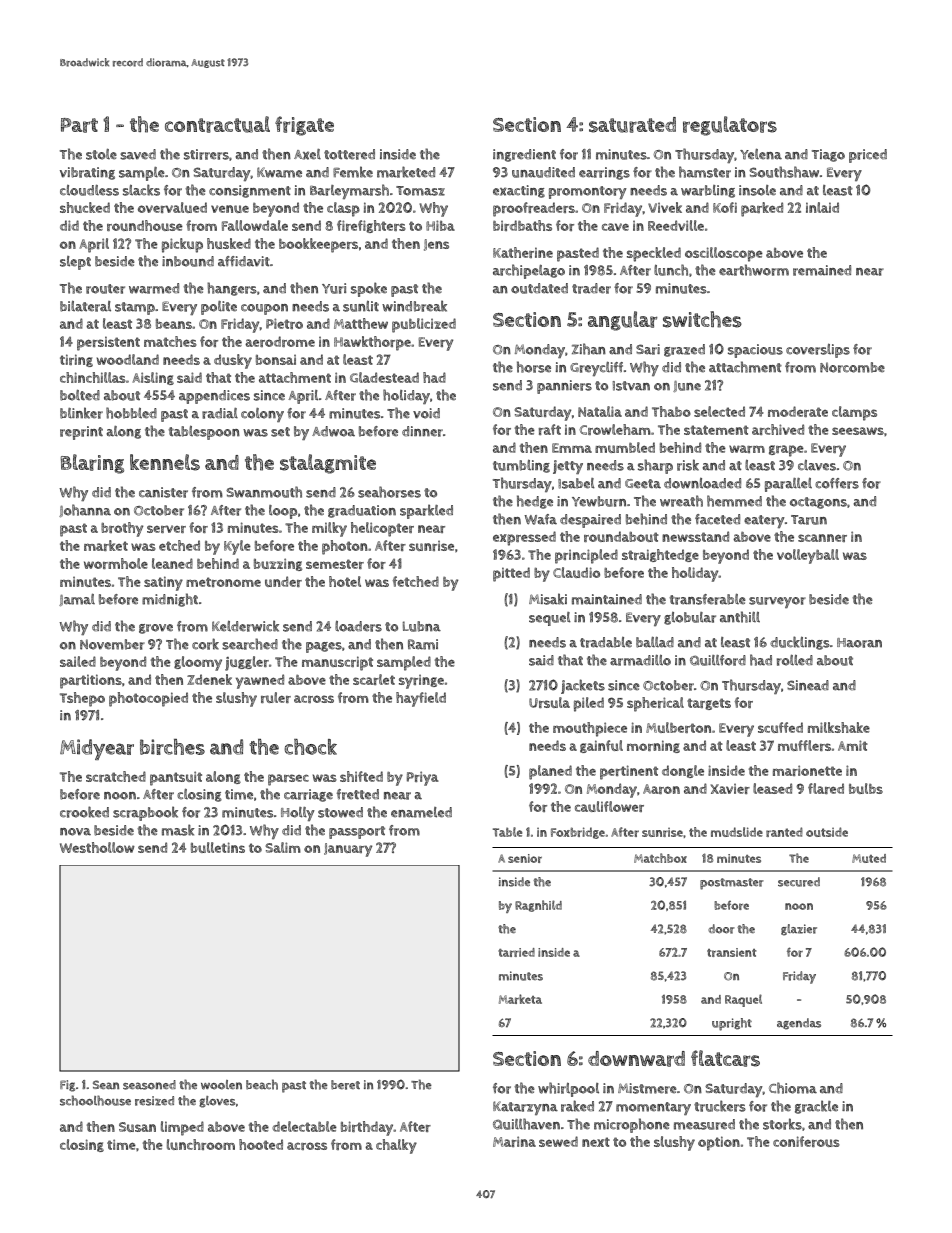  Describe the element at coordinates (683, 771) in the document. I see `dongle` at that location.
